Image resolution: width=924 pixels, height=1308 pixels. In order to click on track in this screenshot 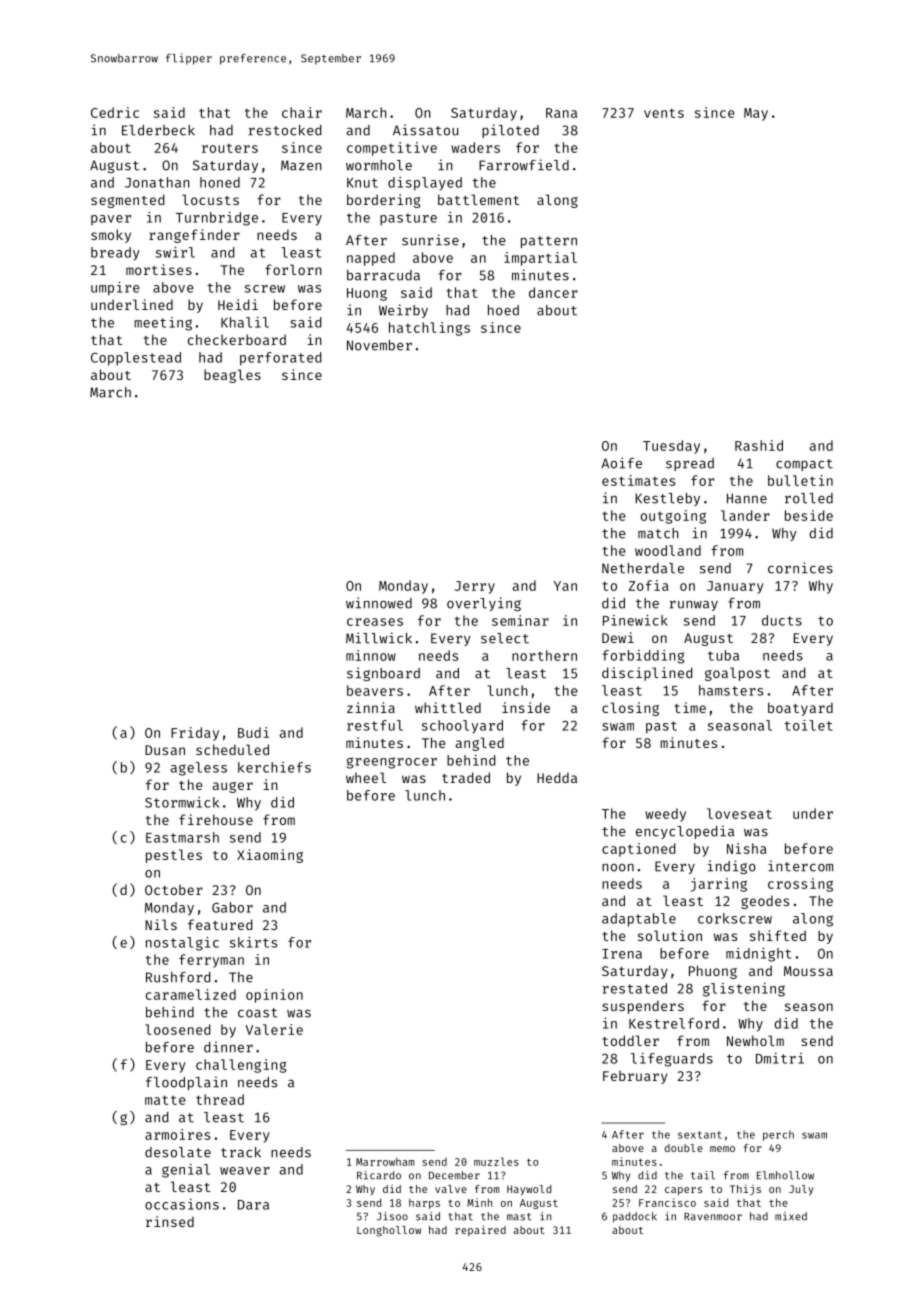, I will do `click(241, 1152)`.
